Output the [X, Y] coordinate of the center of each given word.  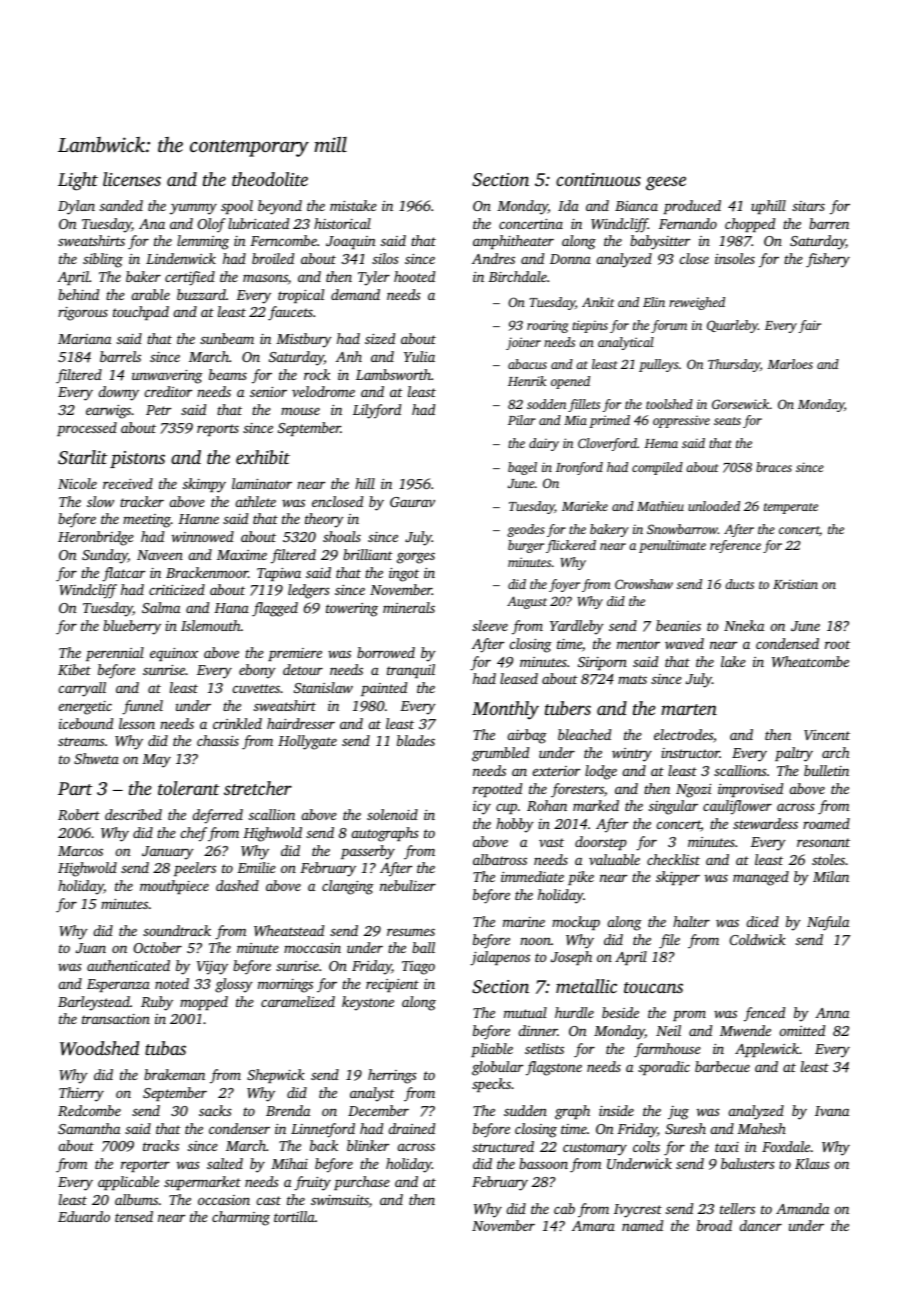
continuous [598, 179]
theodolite [270, 179]
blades [416, 740]
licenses [132, 179]
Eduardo [84, 1216]
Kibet [74, 669]
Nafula [828, 923]
